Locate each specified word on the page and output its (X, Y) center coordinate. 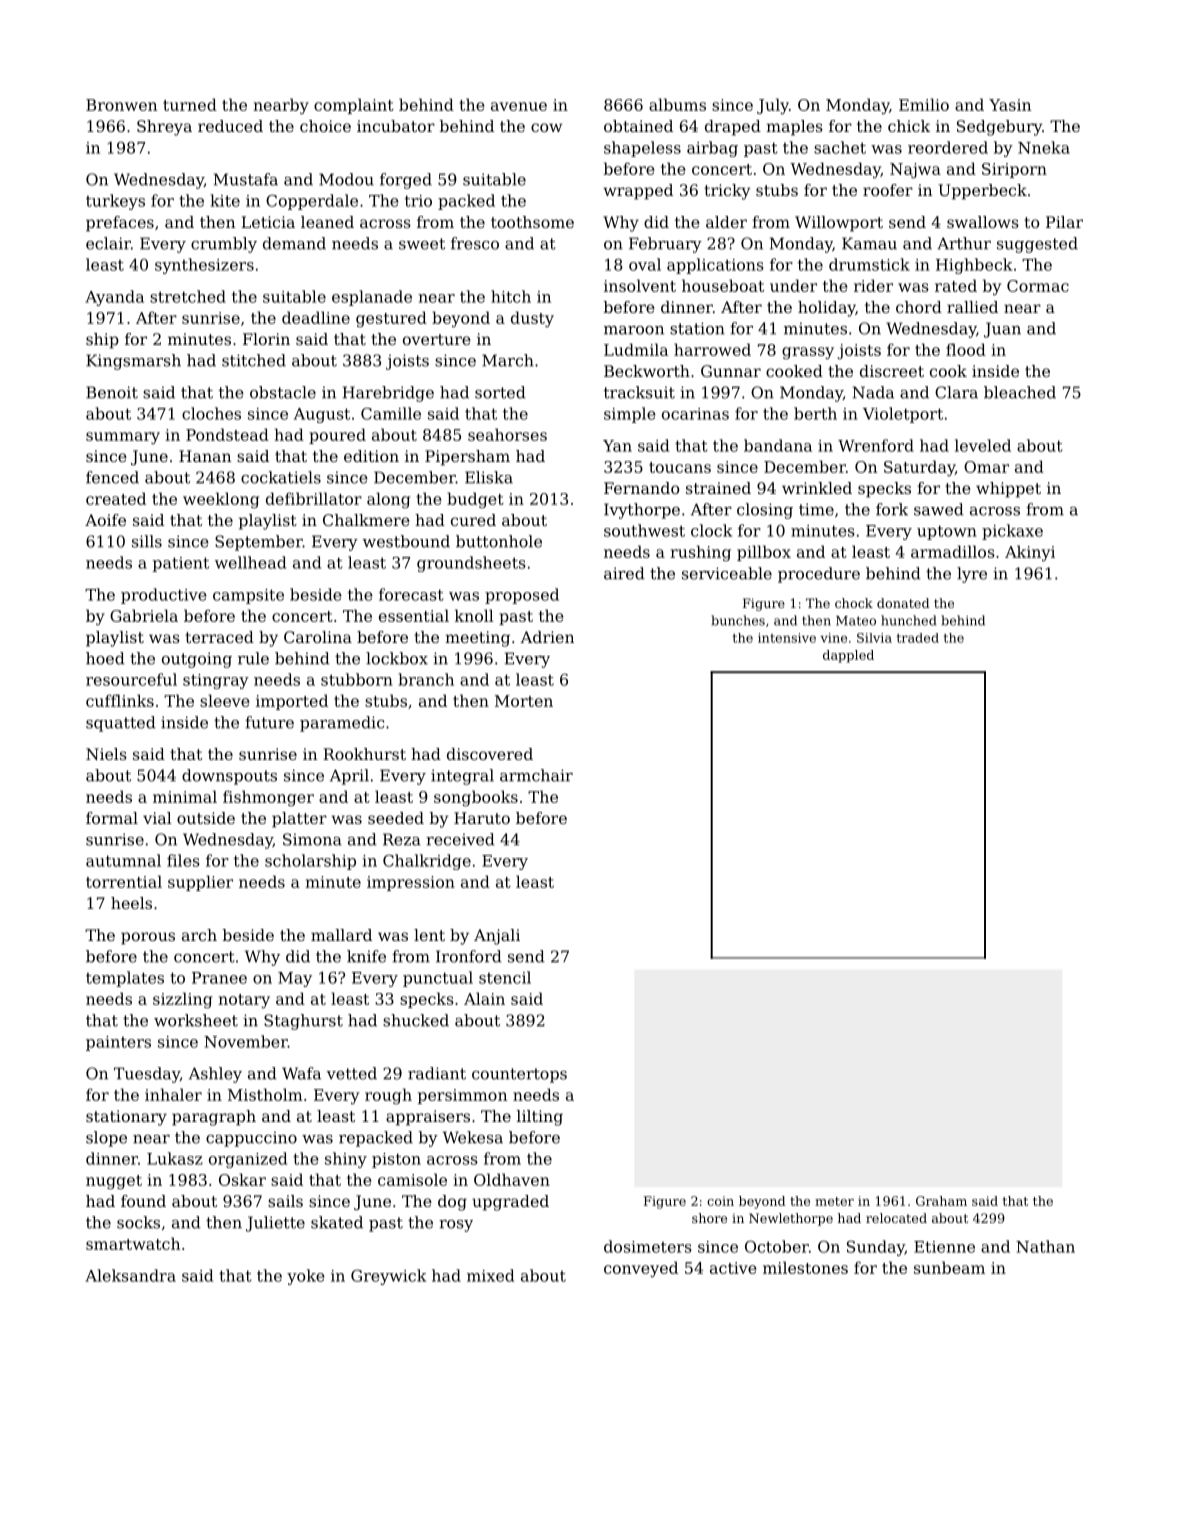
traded (918, 638)
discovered (490, 754)
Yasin (1010, 105)
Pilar (1064, 222)
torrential (124, 881)
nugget (114, 1182)
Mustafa (246, 179)
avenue (519, 106)
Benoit (112, 392)
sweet (422, 244)
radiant (437, 1073)
